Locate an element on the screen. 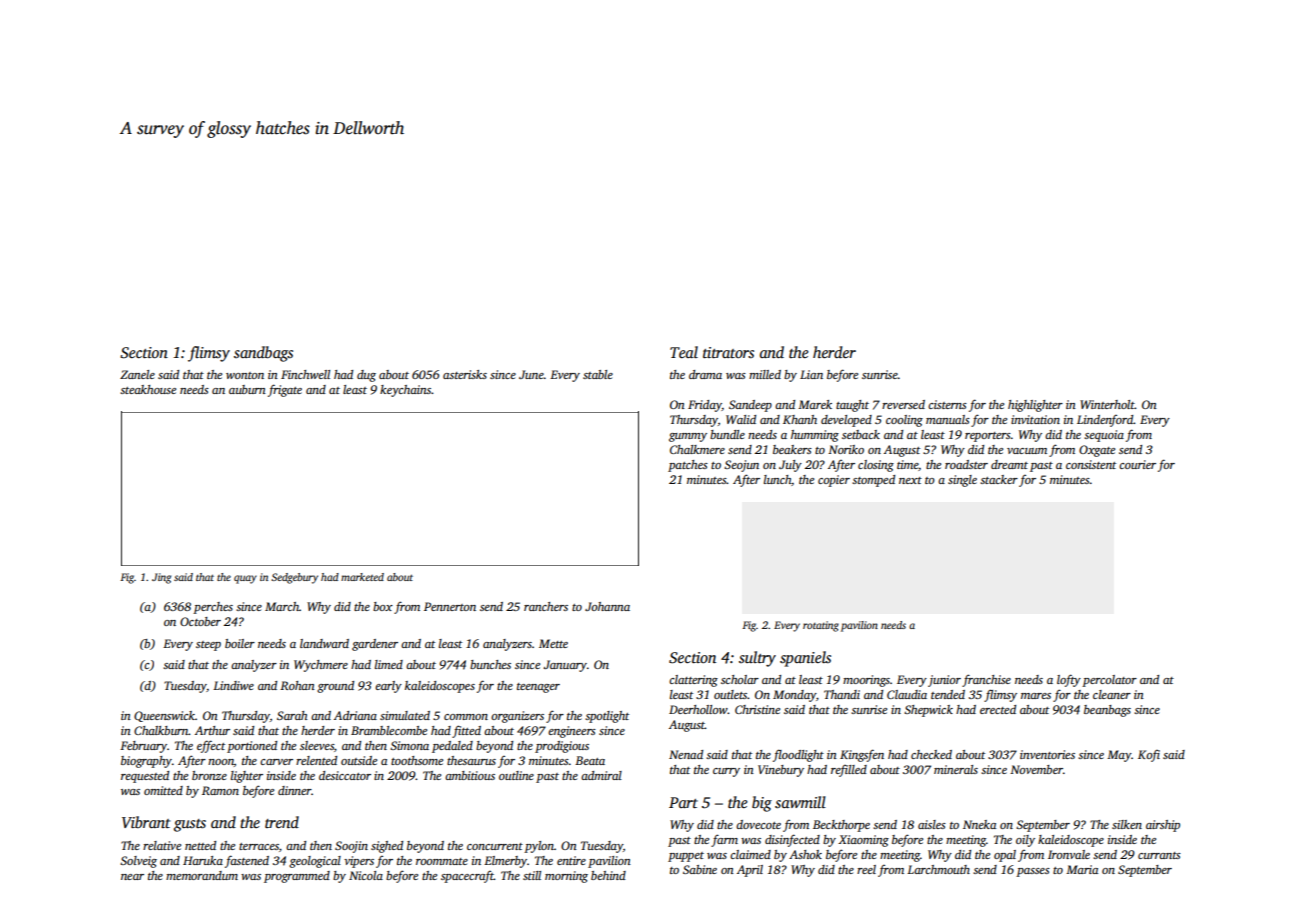  bunches is located at coordinates (490, 664).
